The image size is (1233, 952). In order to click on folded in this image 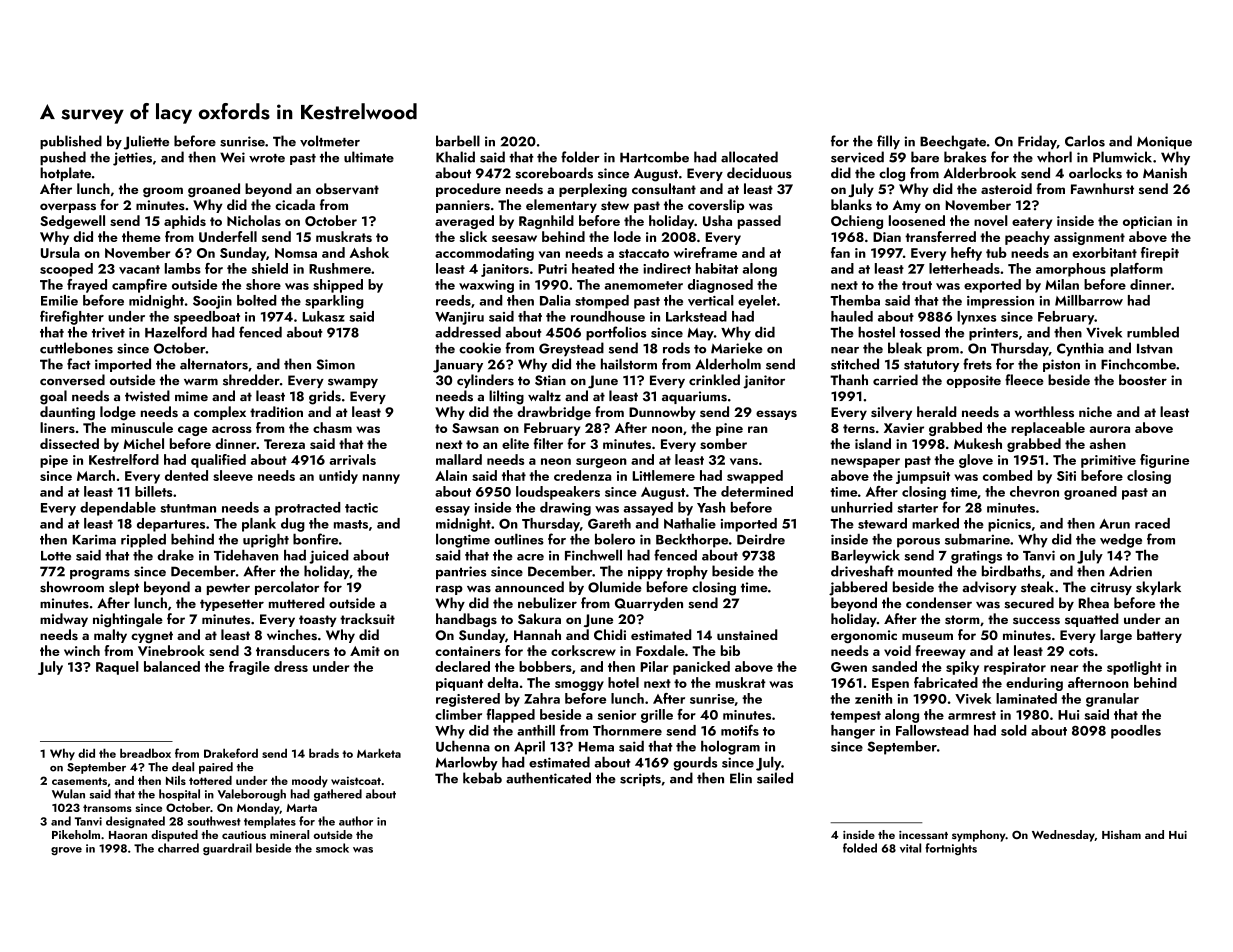, I will do `click(860, 848)`.
